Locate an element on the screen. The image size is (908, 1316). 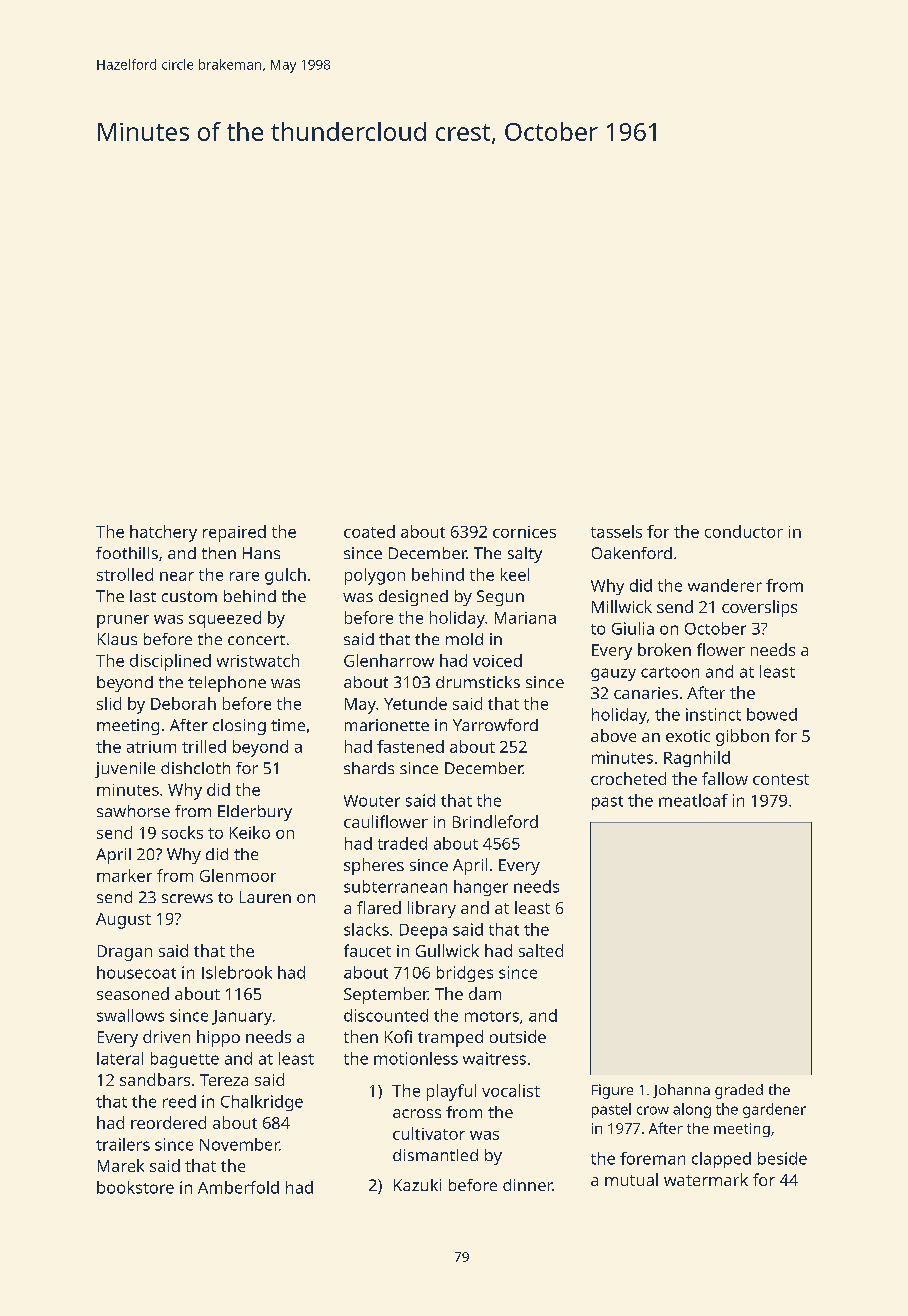
Yetunde is located at coordinates (415, 703).
